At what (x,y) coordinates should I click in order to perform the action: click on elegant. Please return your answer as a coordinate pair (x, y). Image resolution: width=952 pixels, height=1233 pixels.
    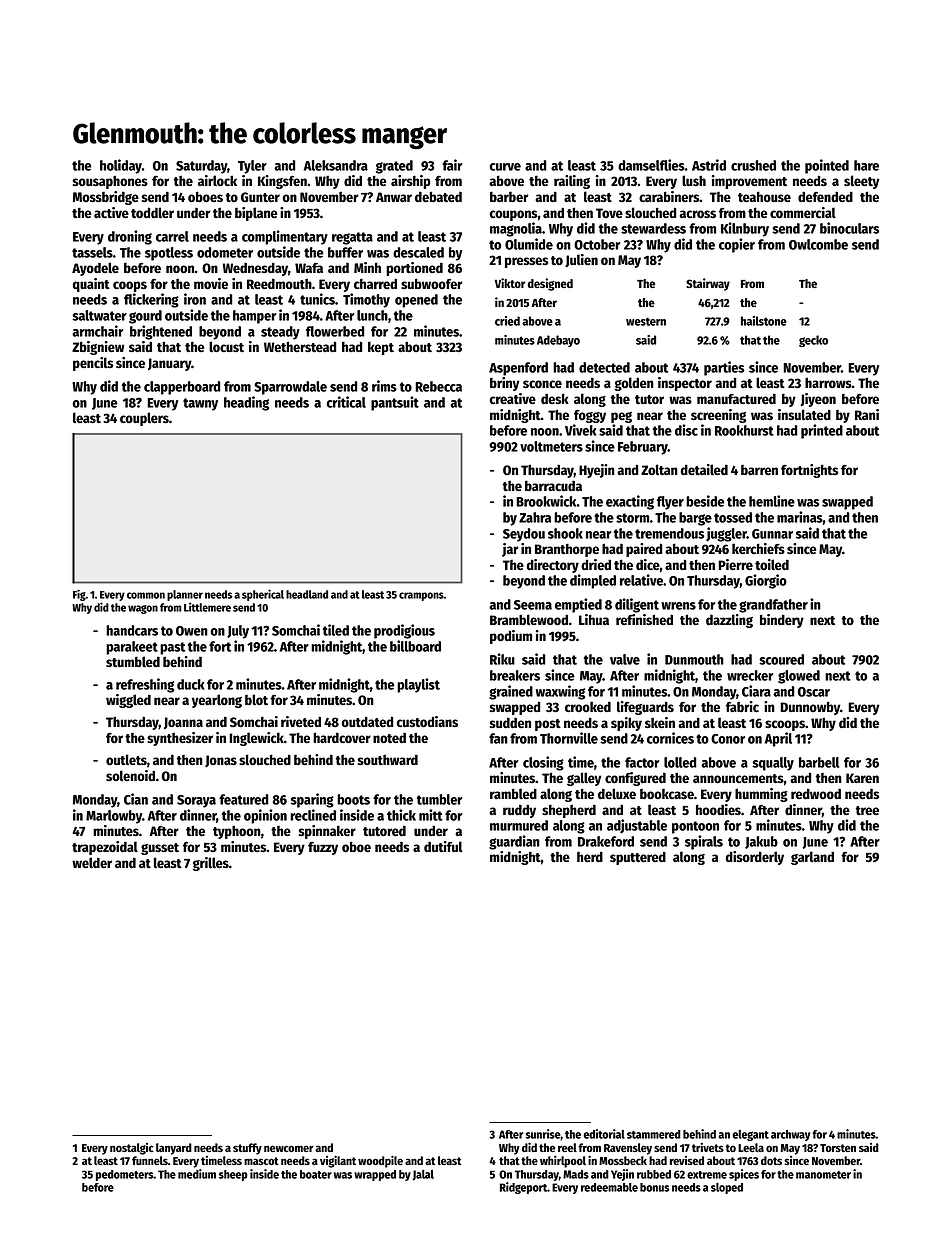
    Looking at the image, I should click on (750, 1135).
